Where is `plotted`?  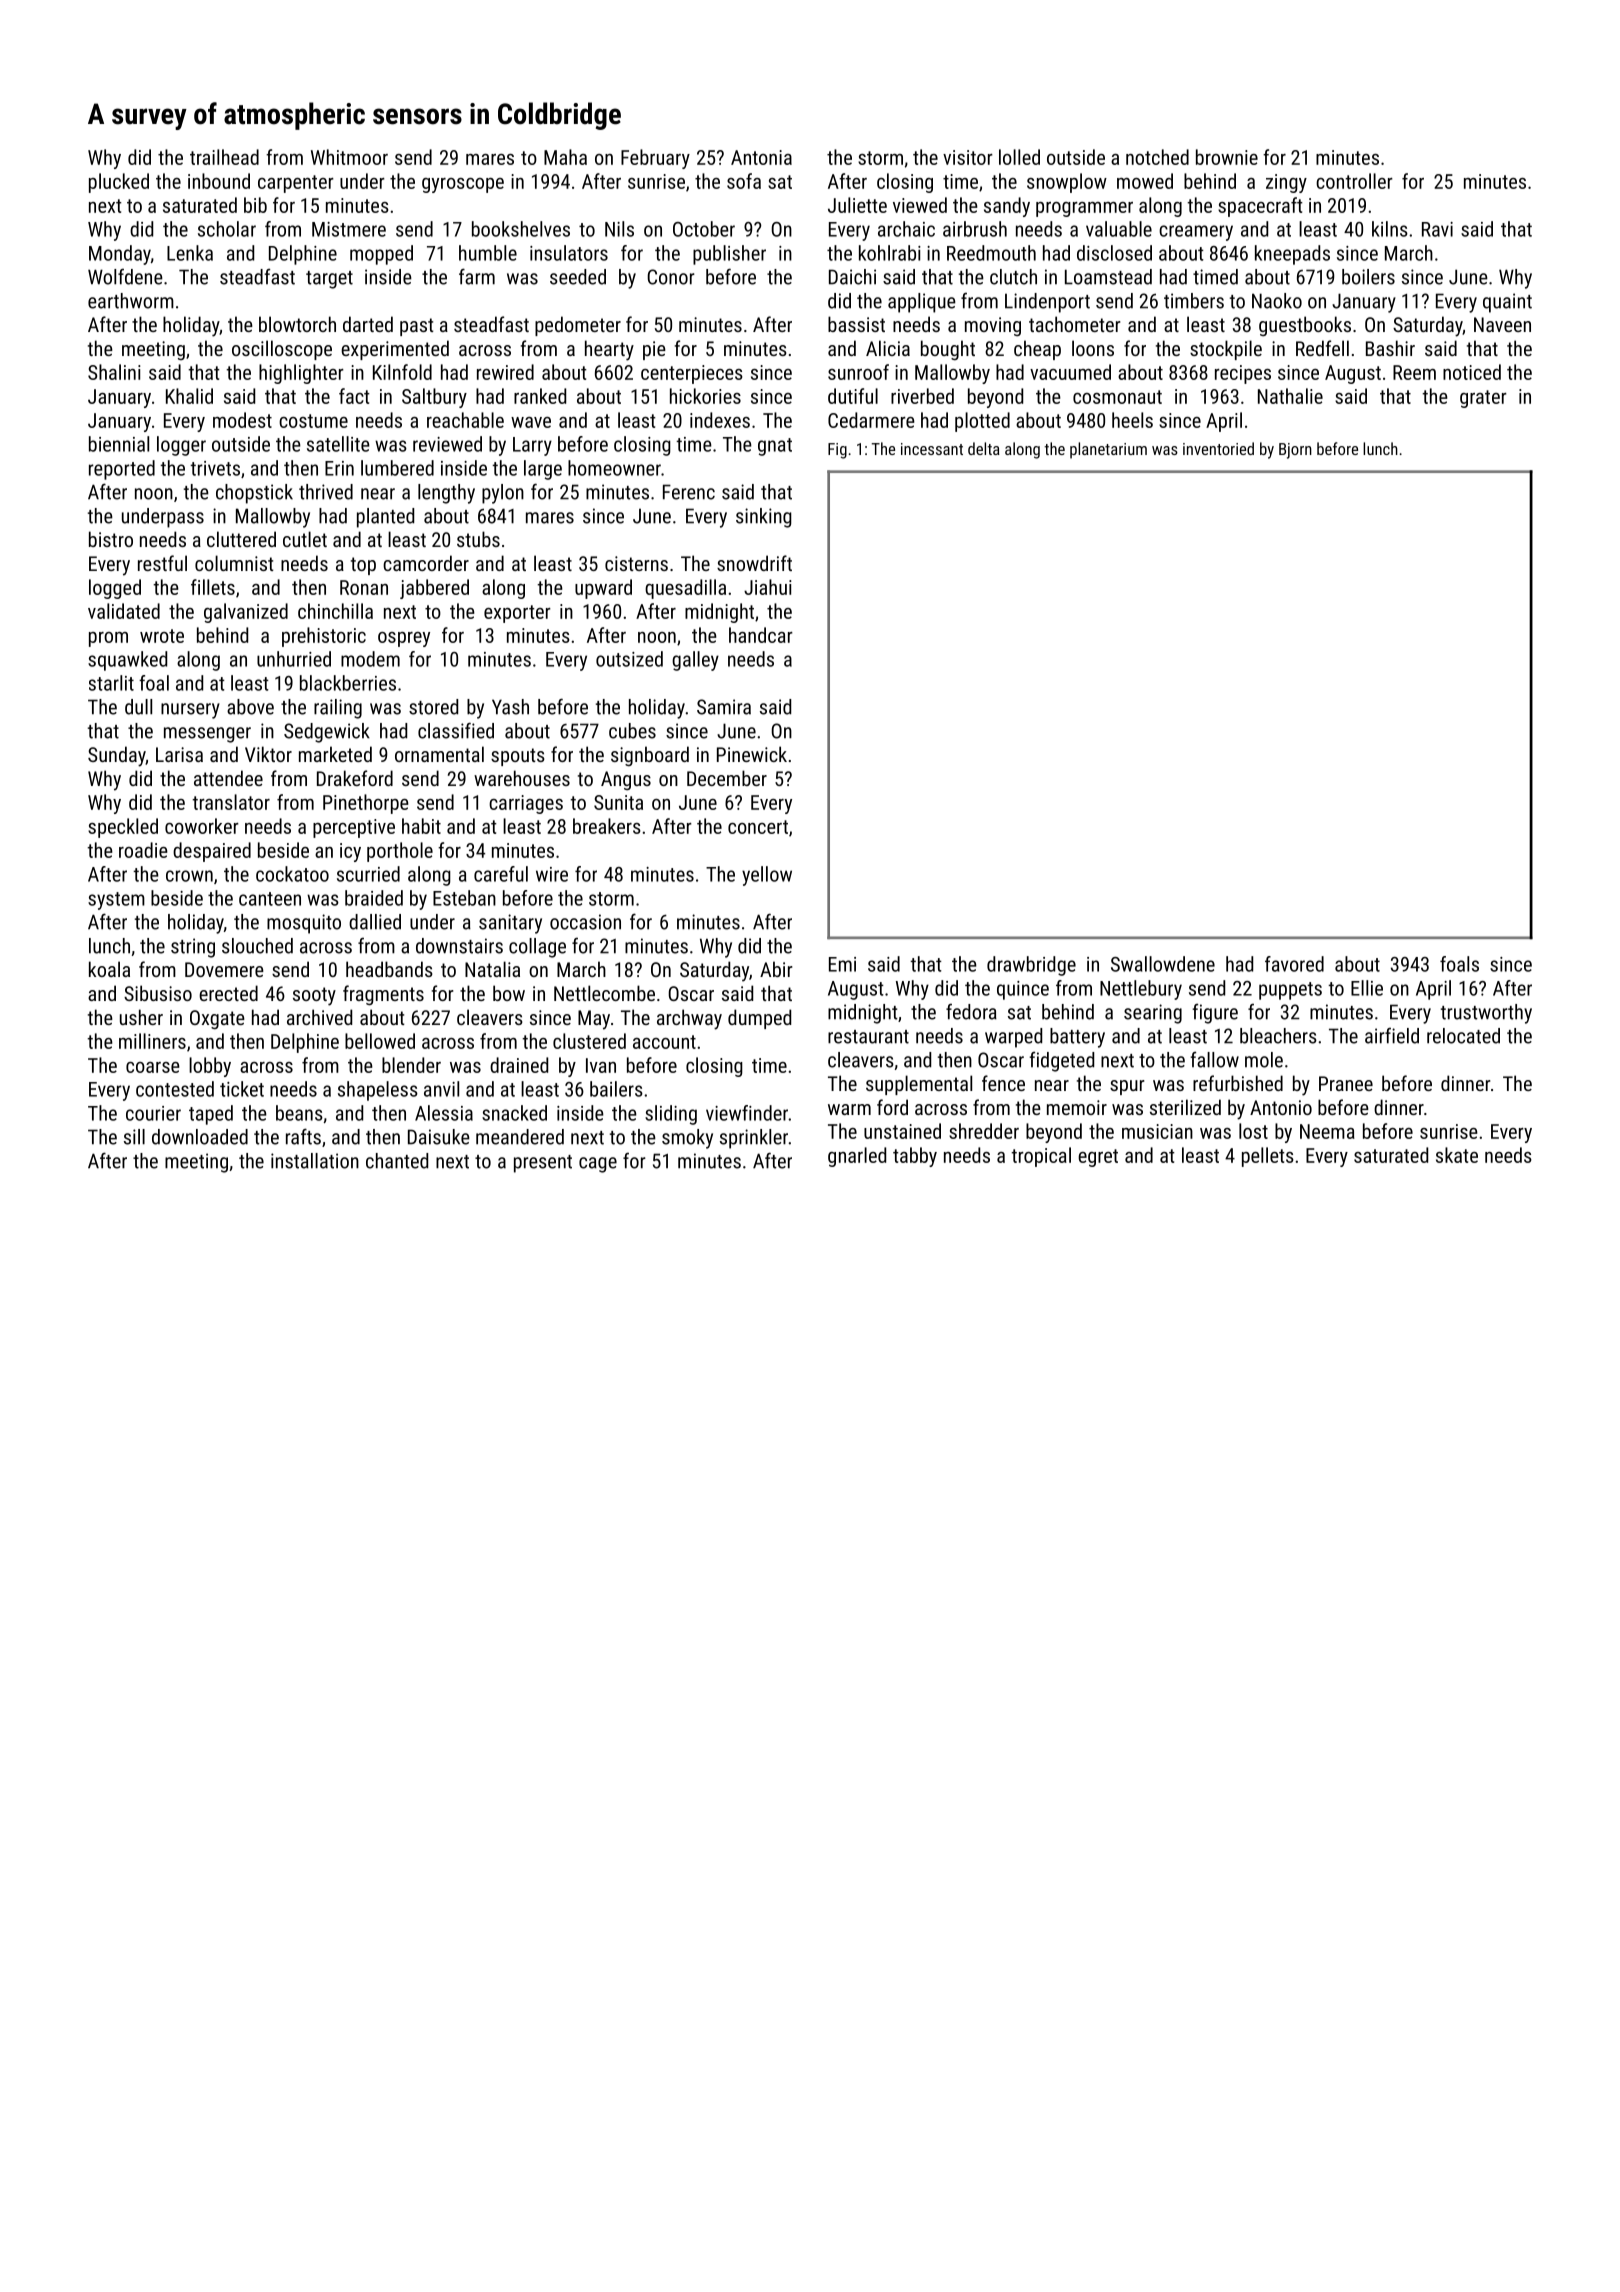
plotted is located at coordinates (982, 422).
